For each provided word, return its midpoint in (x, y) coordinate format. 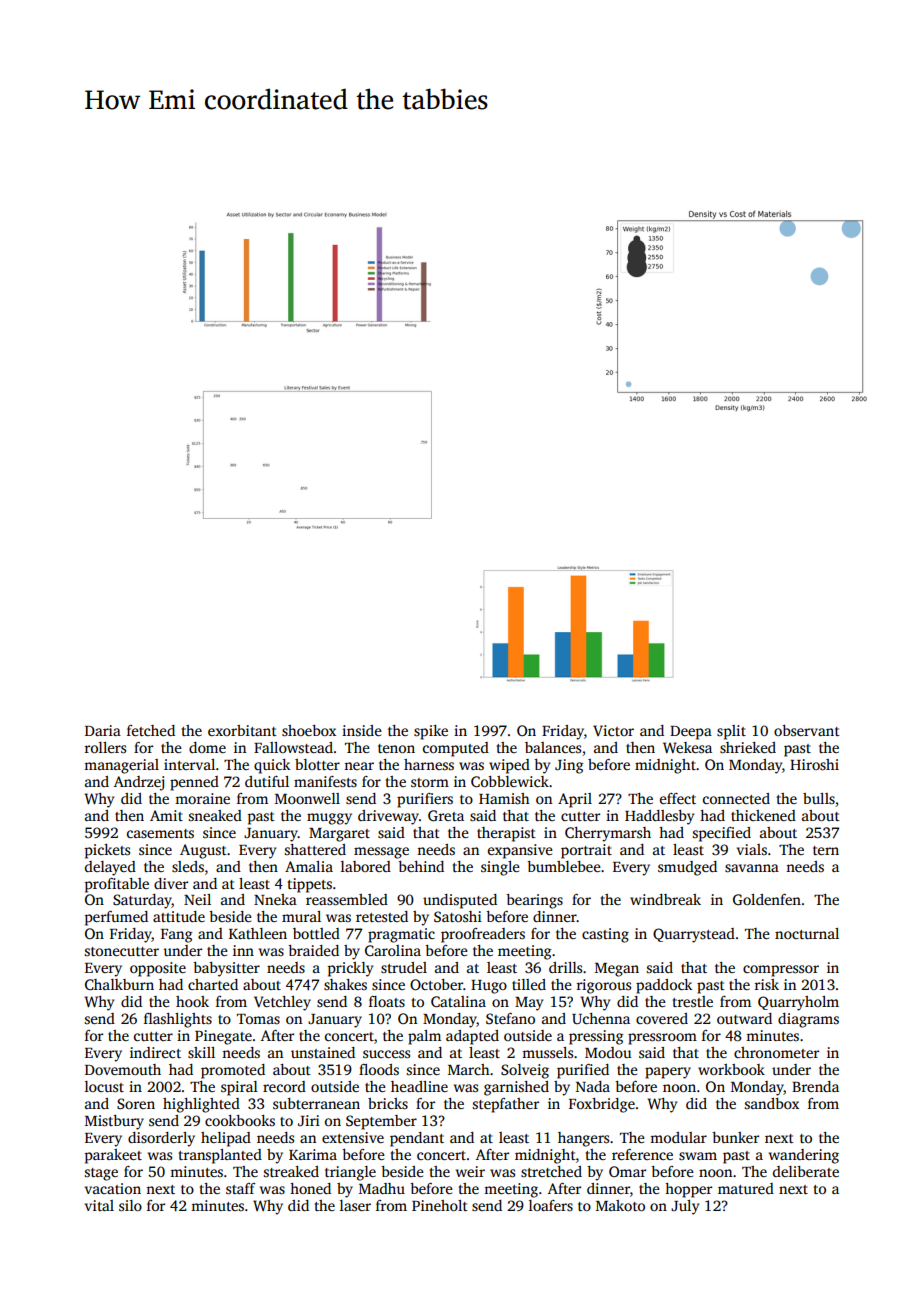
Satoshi (458, 916)
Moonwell (307, 798)
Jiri (309, 1120)
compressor (781, 971)
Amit (166, 815)
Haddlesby (659, 817)
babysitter (226, 969)
